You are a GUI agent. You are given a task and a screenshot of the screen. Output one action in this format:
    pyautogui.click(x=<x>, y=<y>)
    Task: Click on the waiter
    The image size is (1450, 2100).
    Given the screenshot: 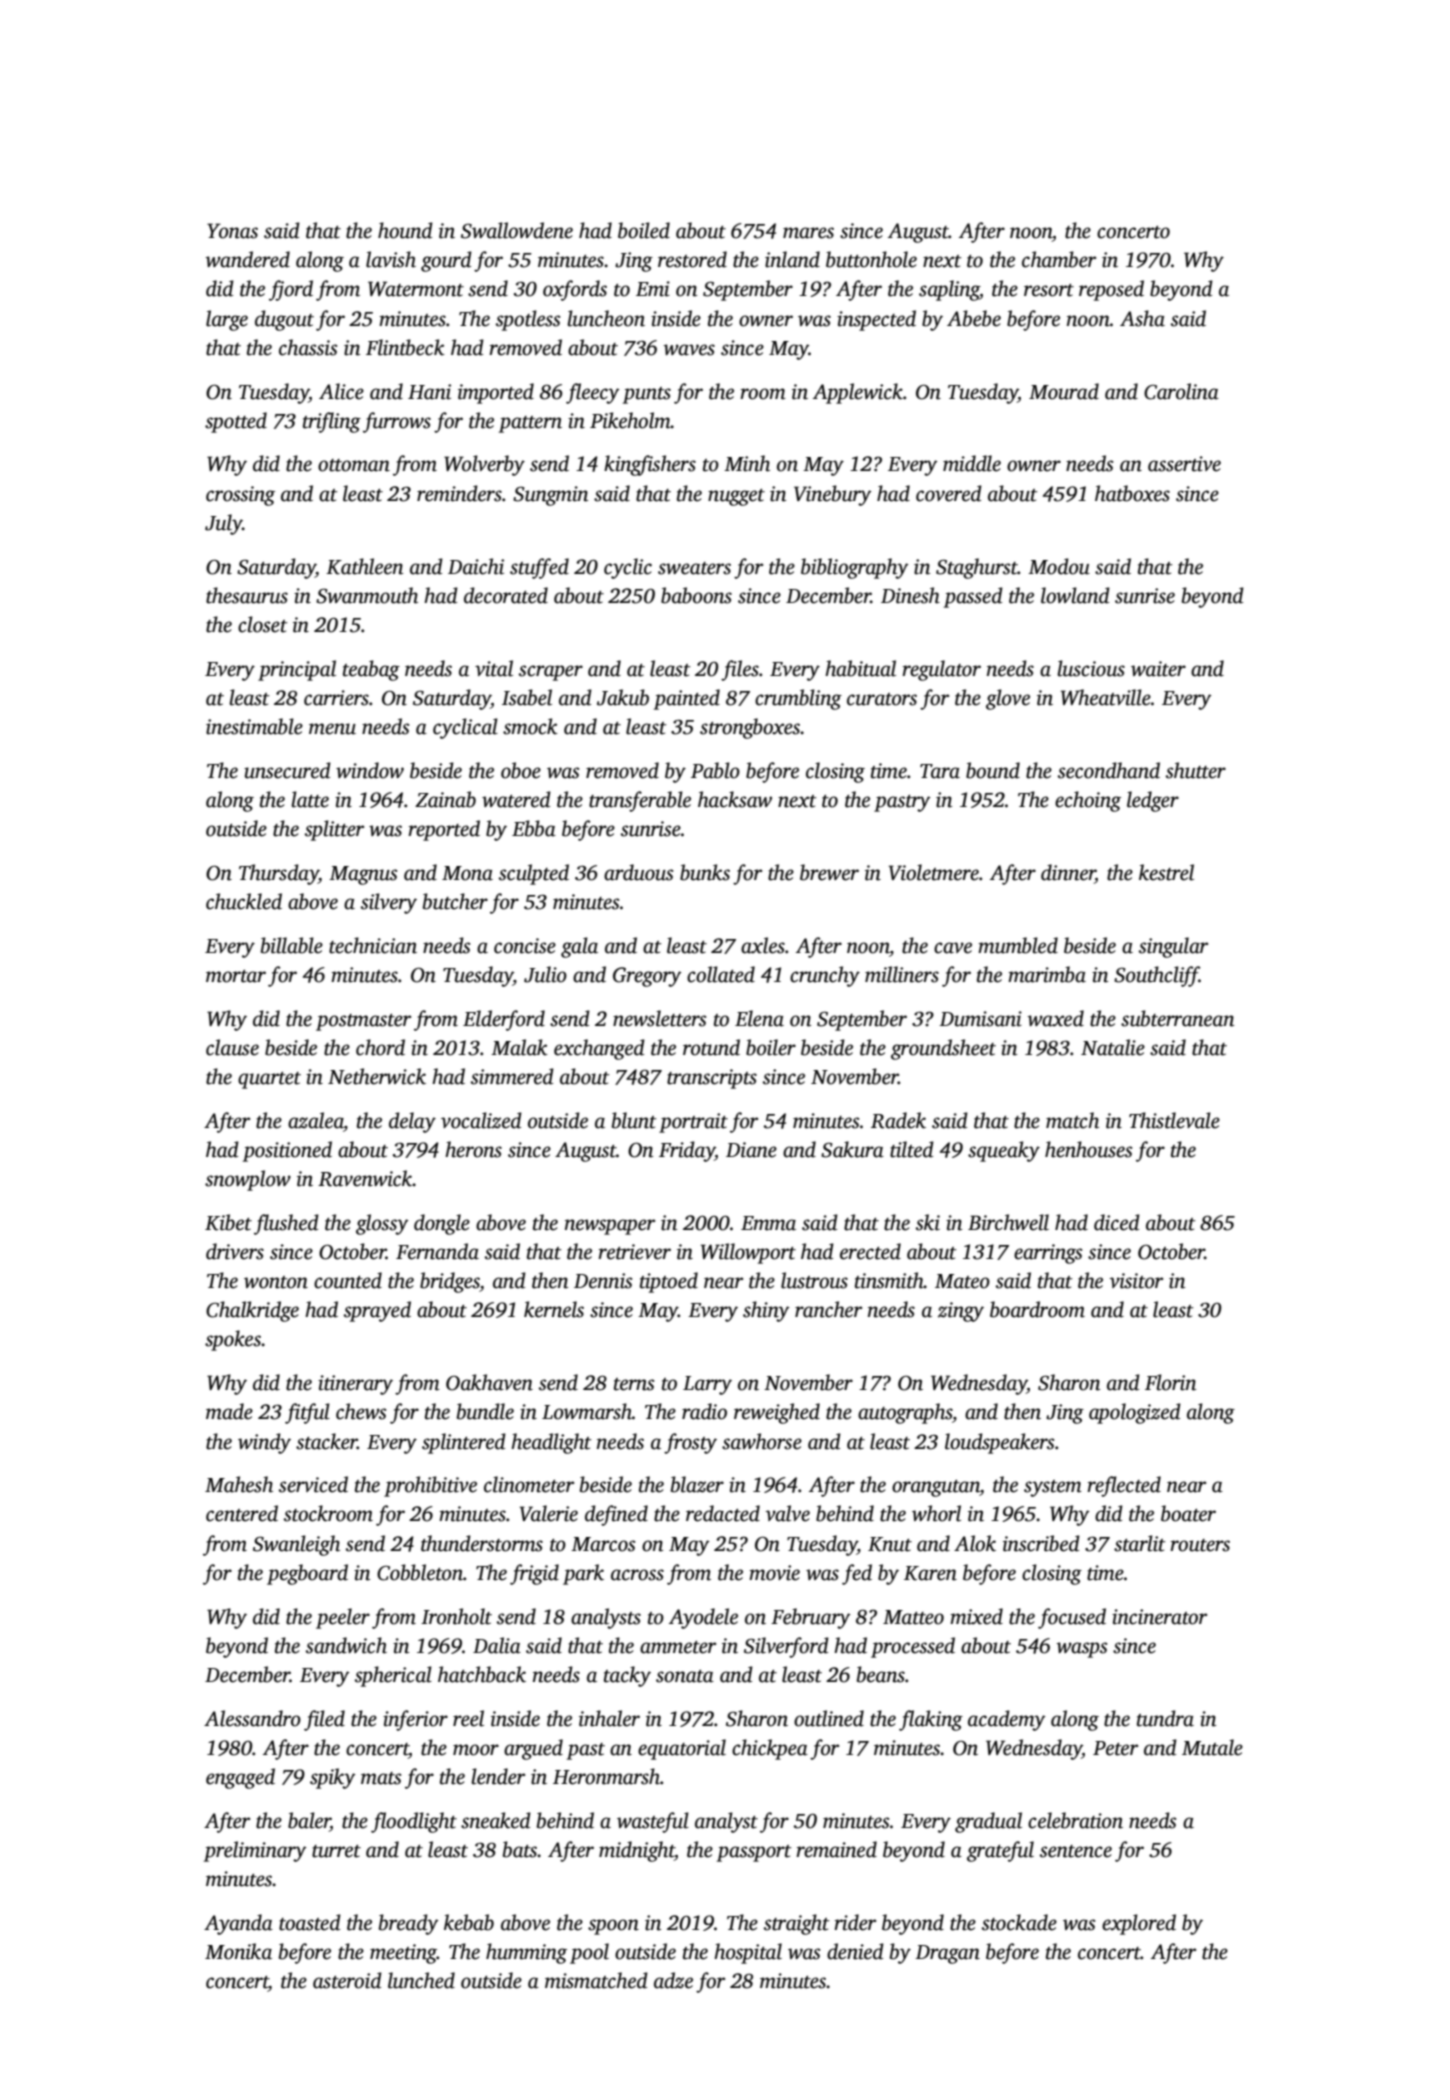 What is the action you would take?
    pyautogui.click(x=1158, y=669)
